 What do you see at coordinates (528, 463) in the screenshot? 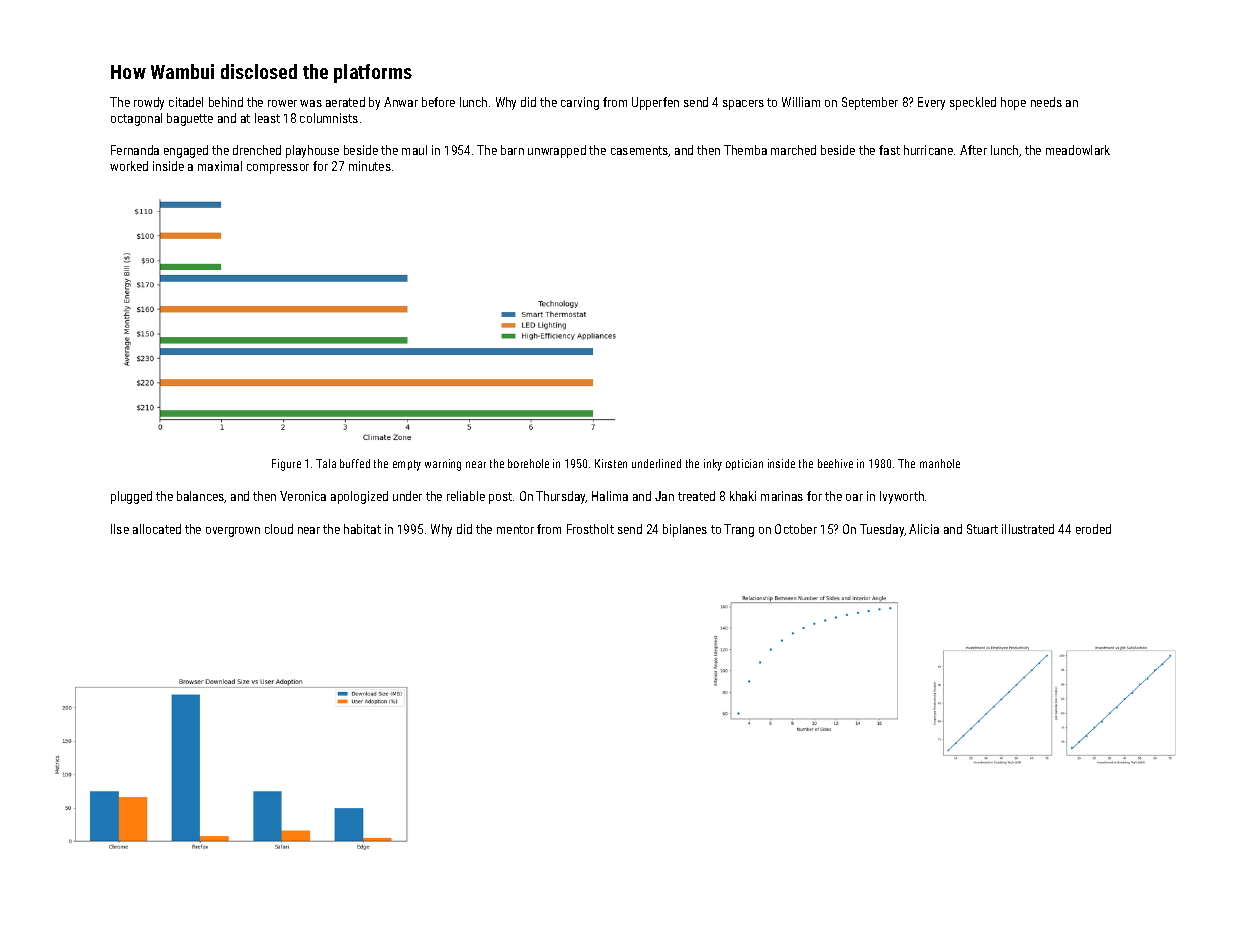
I see `borehole` at bounding box center [528, 463].
